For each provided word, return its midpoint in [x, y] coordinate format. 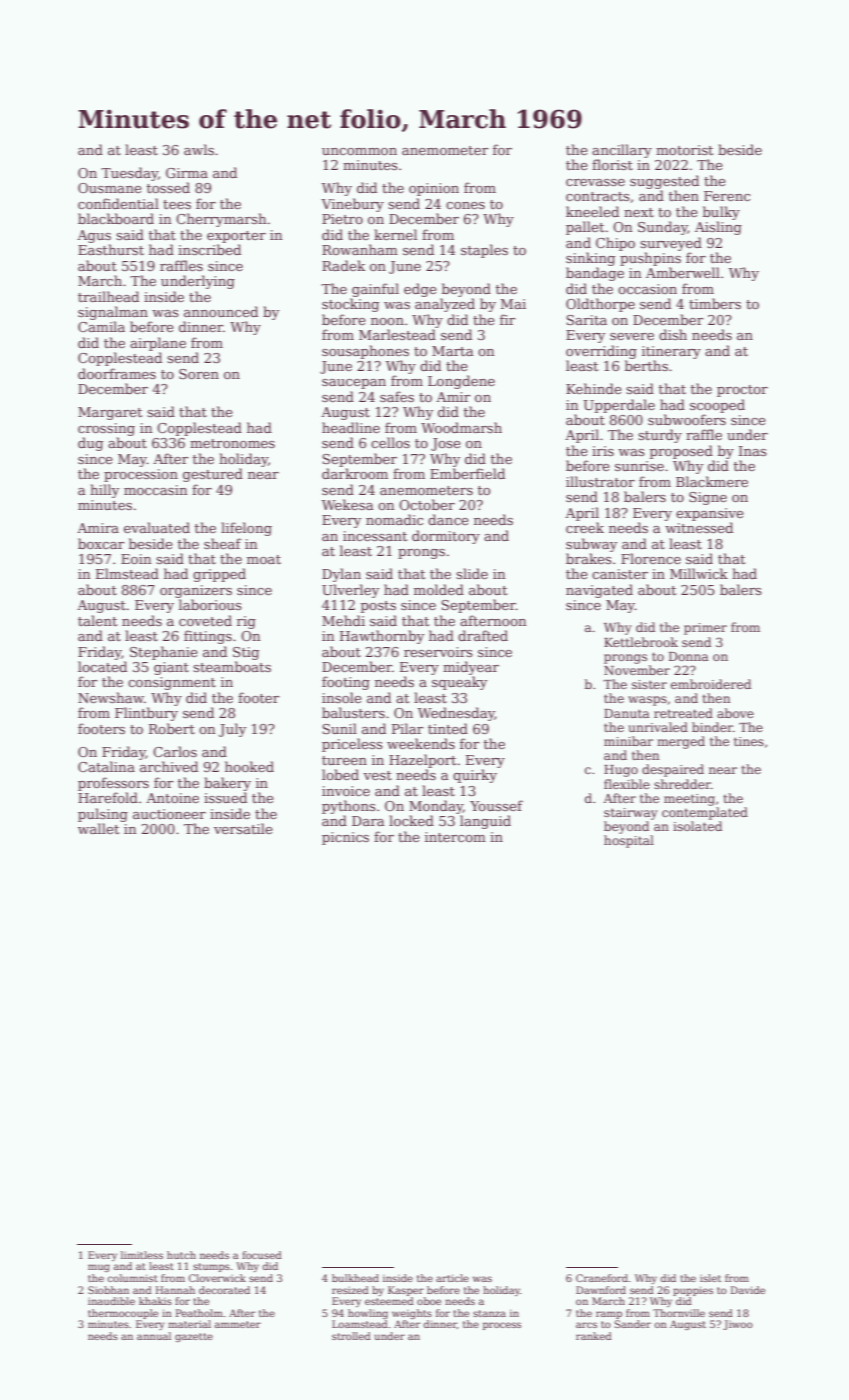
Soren [199, 374]
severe [632, 336]
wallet [98, 828]
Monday [436, 807]
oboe [429, 1301]
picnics [345, 838]
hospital [629, 841]
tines [749, 741]
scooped [717, 406]
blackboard [116, 218]
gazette [194, 1337]
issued [225, 797]
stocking [350, 305]
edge [420, 290]
